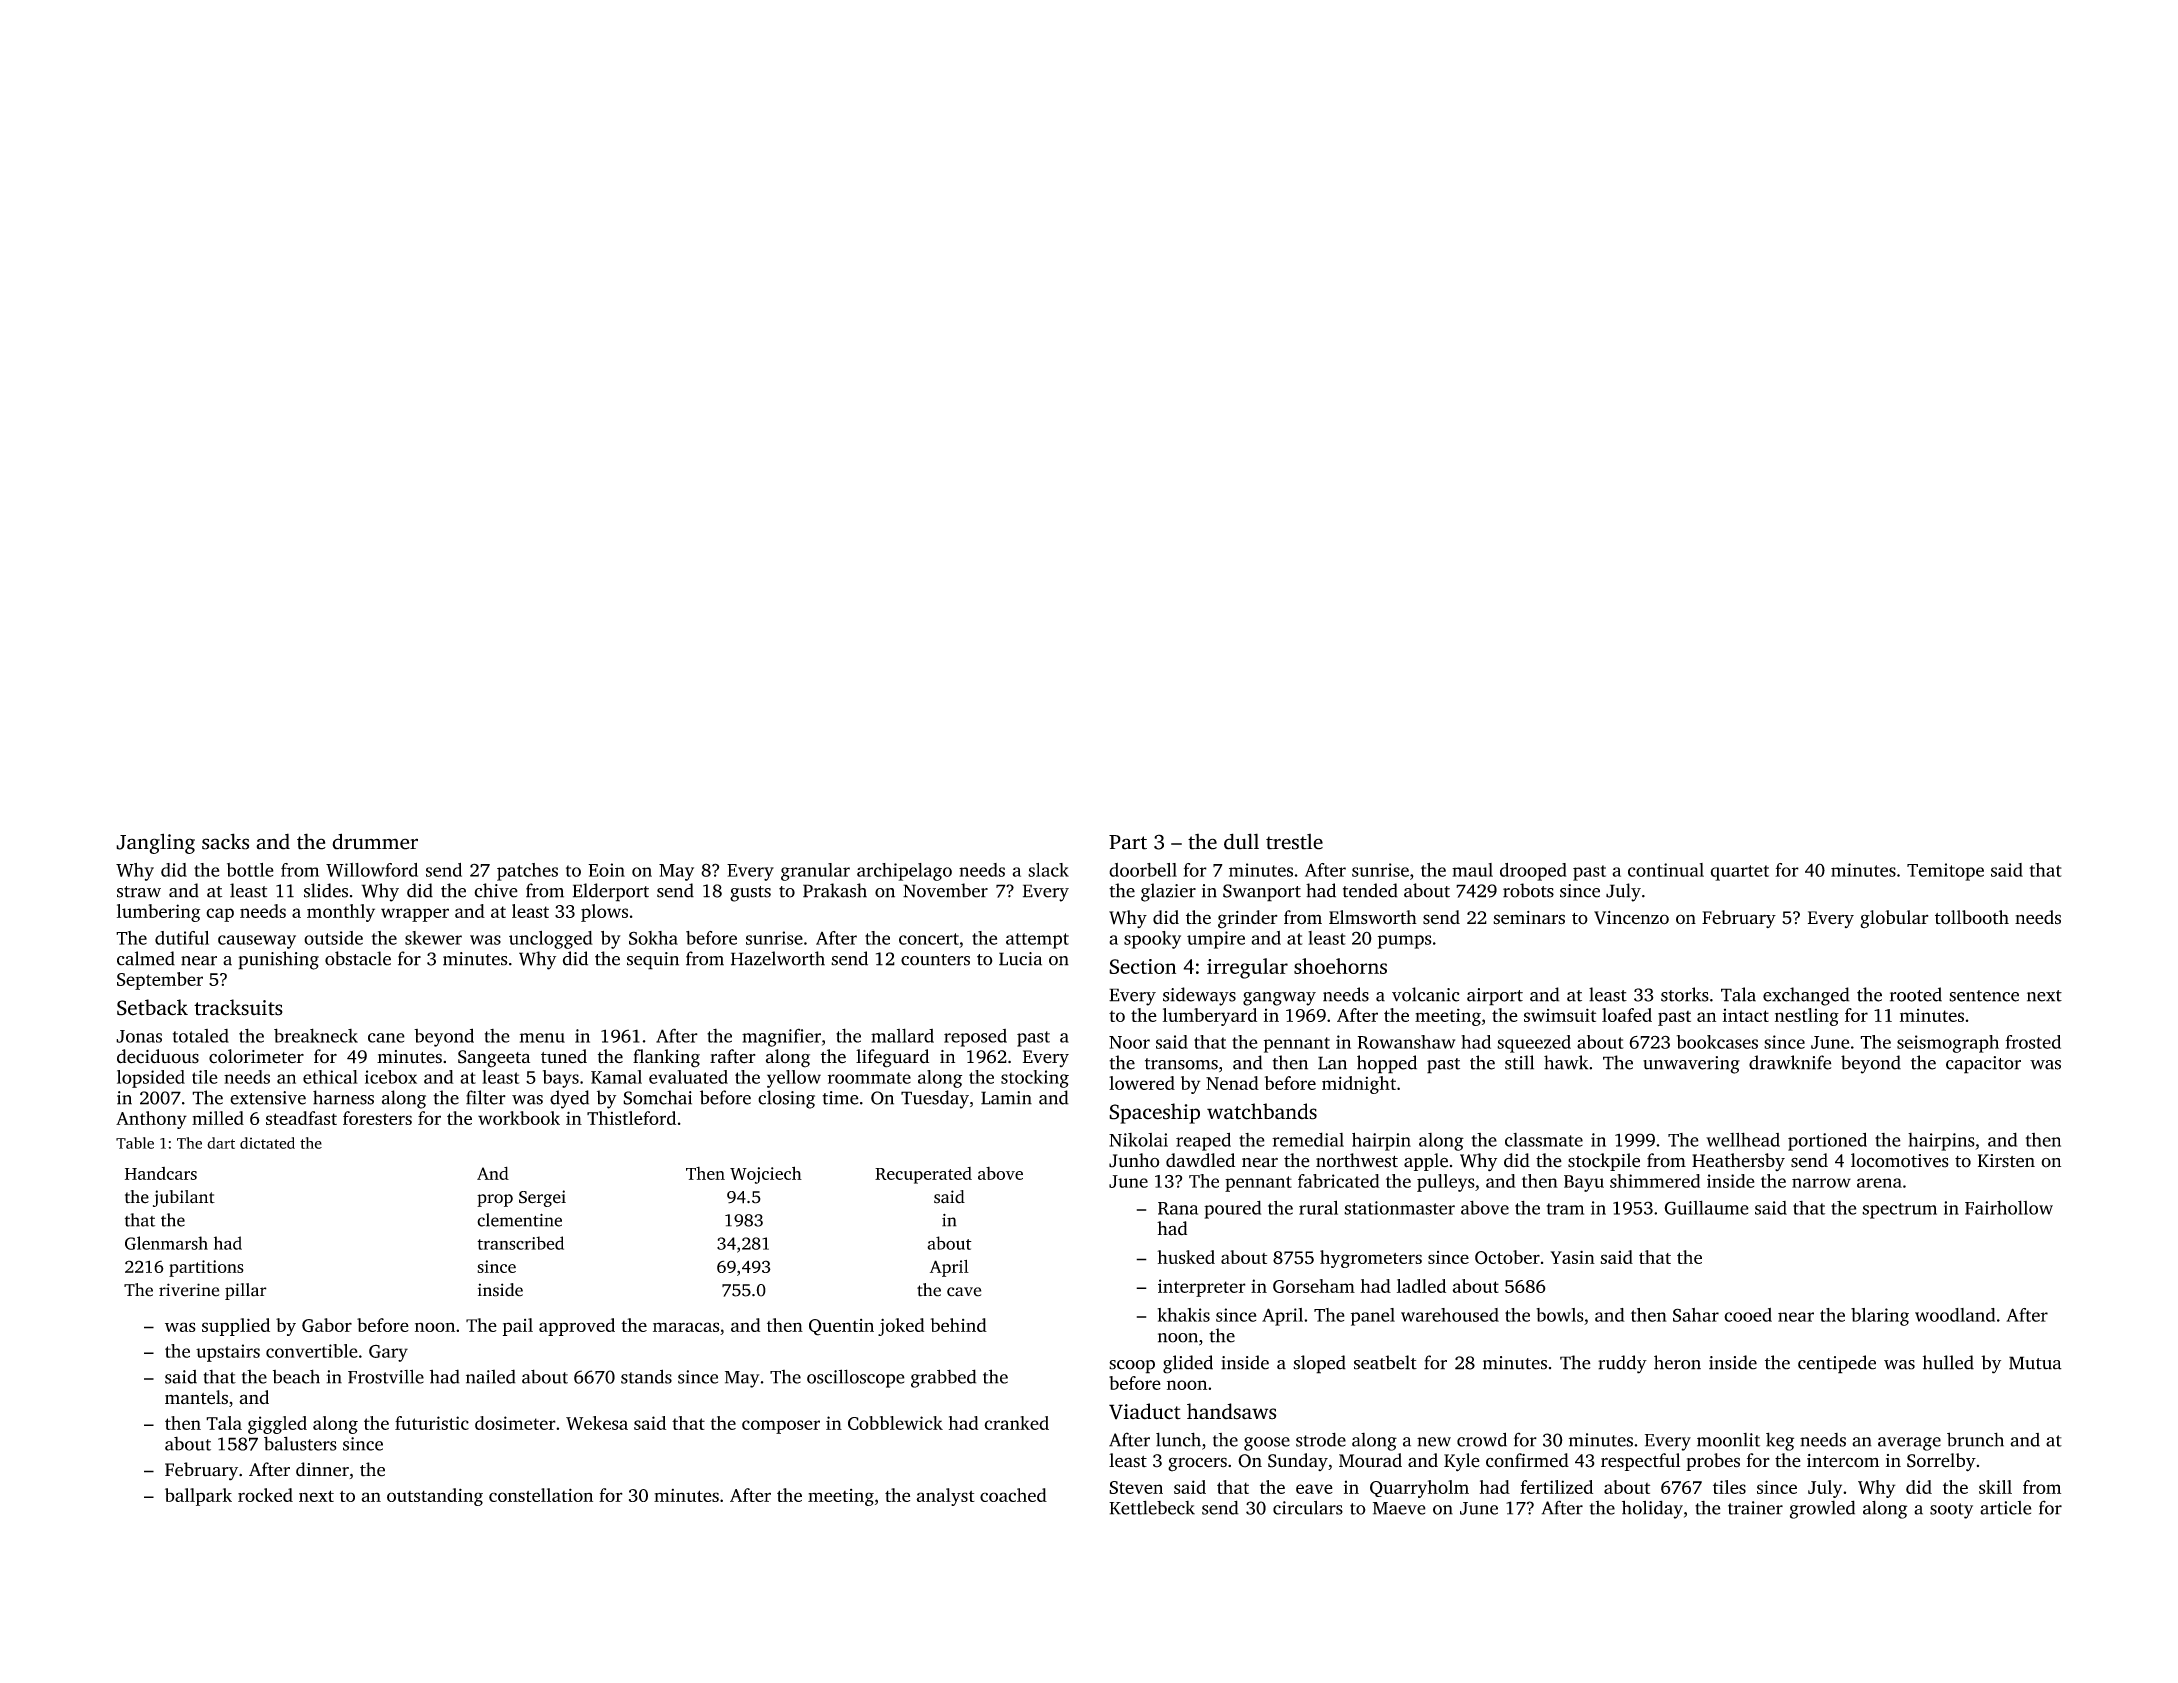 This screenshot has width=2178, height=1683. What do you see at coordinates (1572, 1257) in the screenshot?
I see `Yasin` at bounding box center [1572, 1257].
